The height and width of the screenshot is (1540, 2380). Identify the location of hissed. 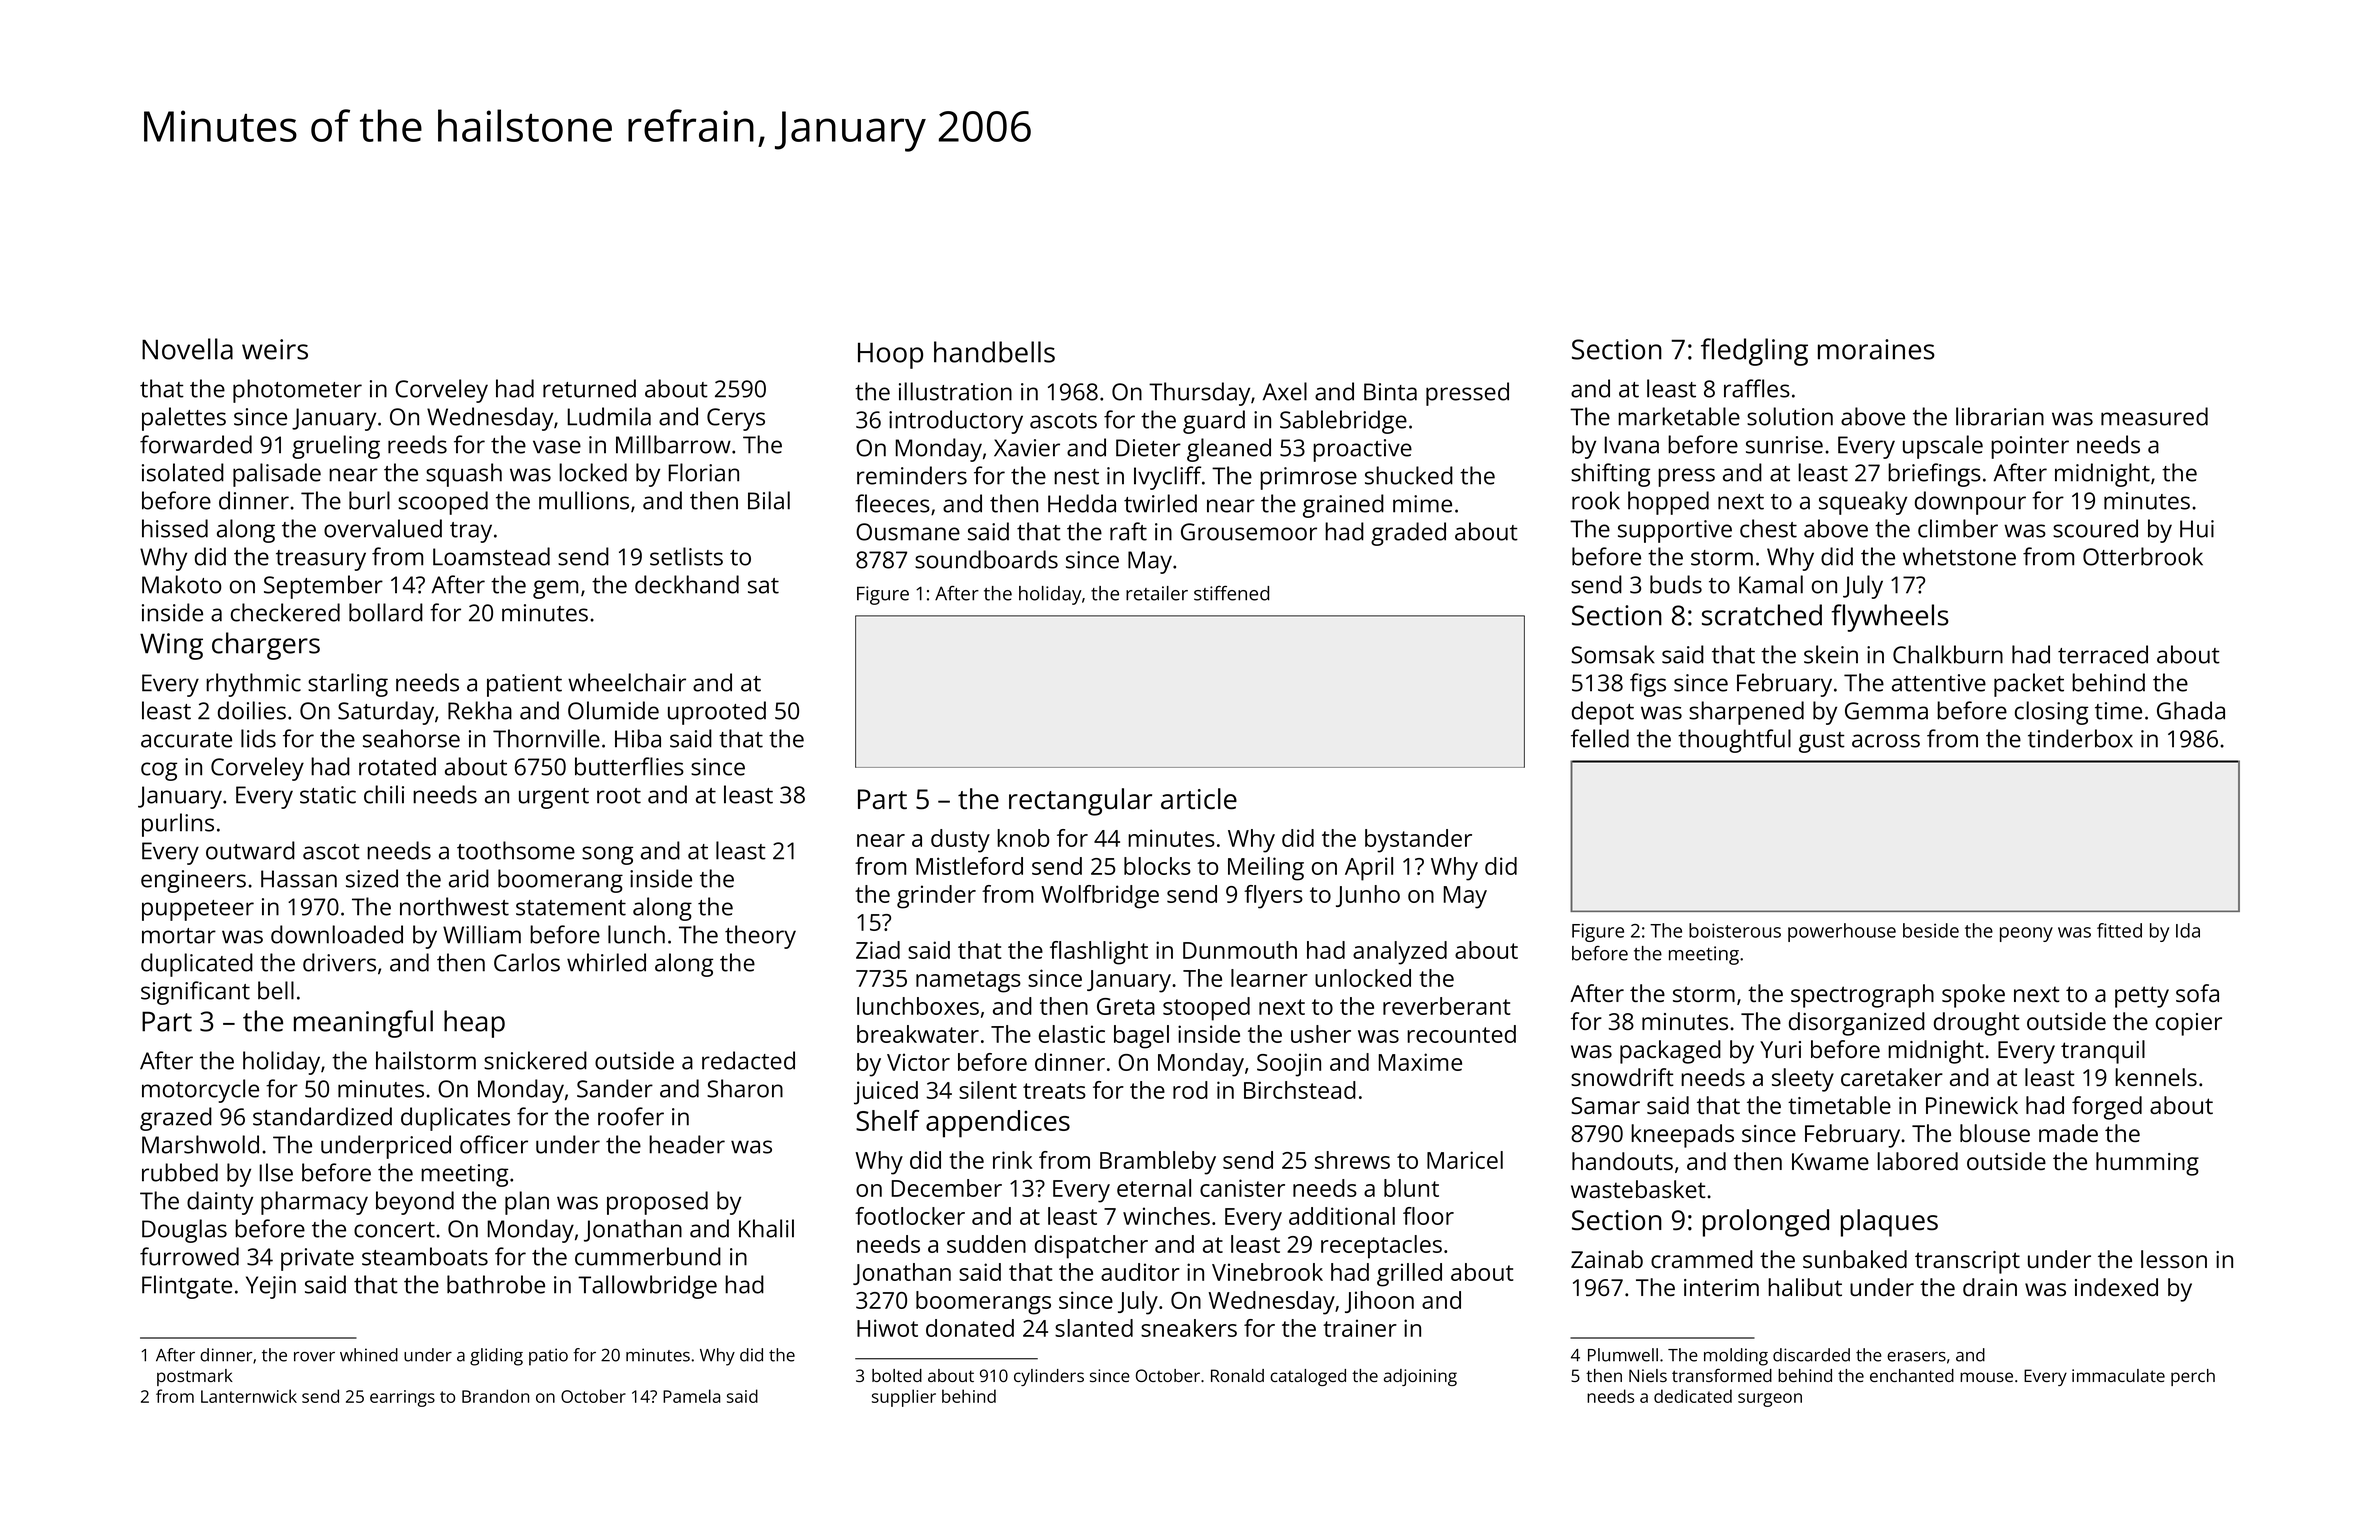
(175, 528).
